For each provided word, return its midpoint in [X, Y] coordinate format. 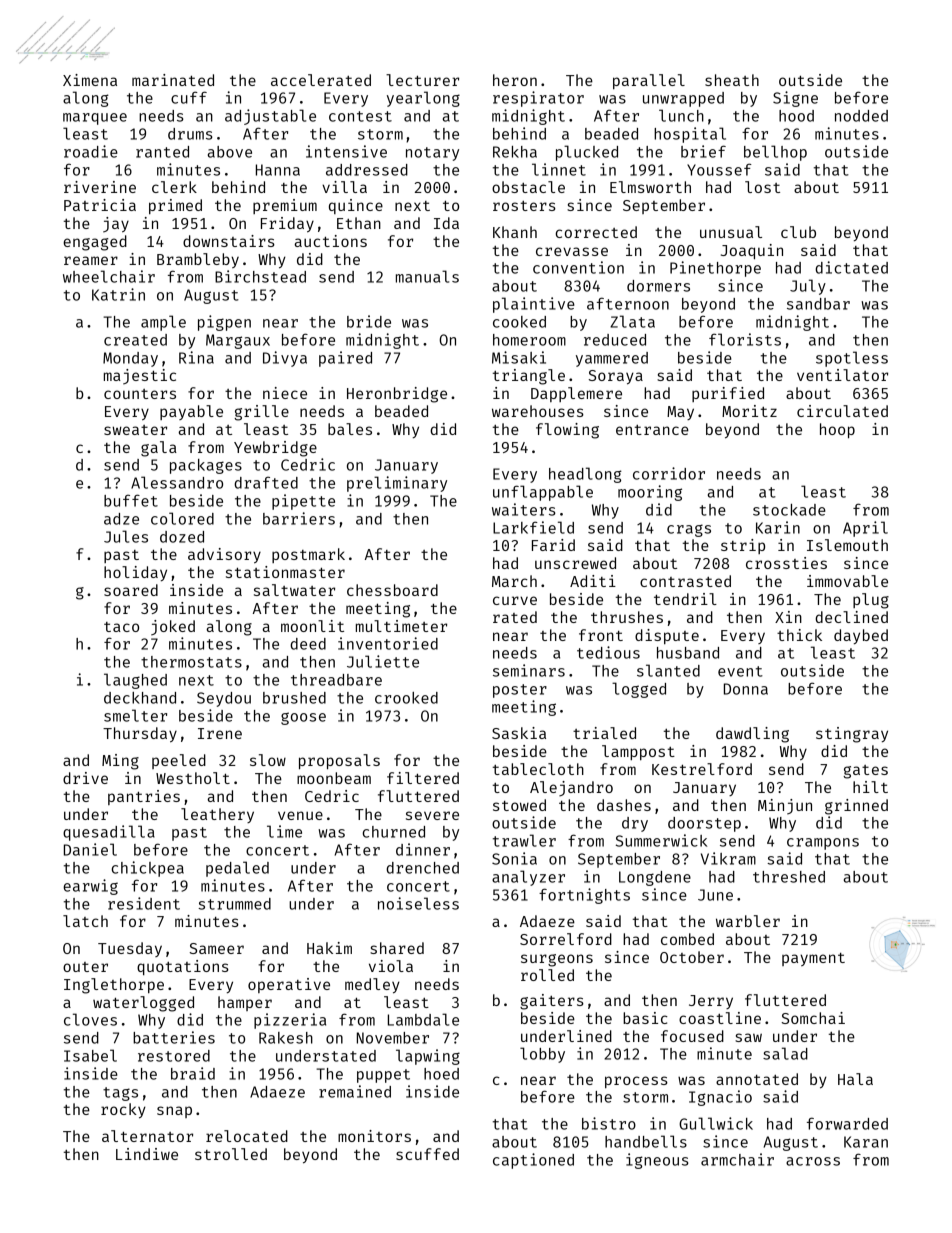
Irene [220, 733]
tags [120, 1094]
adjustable [270, 117]
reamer [91, 260]
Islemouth [847, 545]
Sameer [217, 948]
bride [369, 321]
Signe [795, 99]
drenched [422, 868]
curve [515, 600]
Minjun [785, 807]
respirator [538, 99]
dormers [658, 286]
